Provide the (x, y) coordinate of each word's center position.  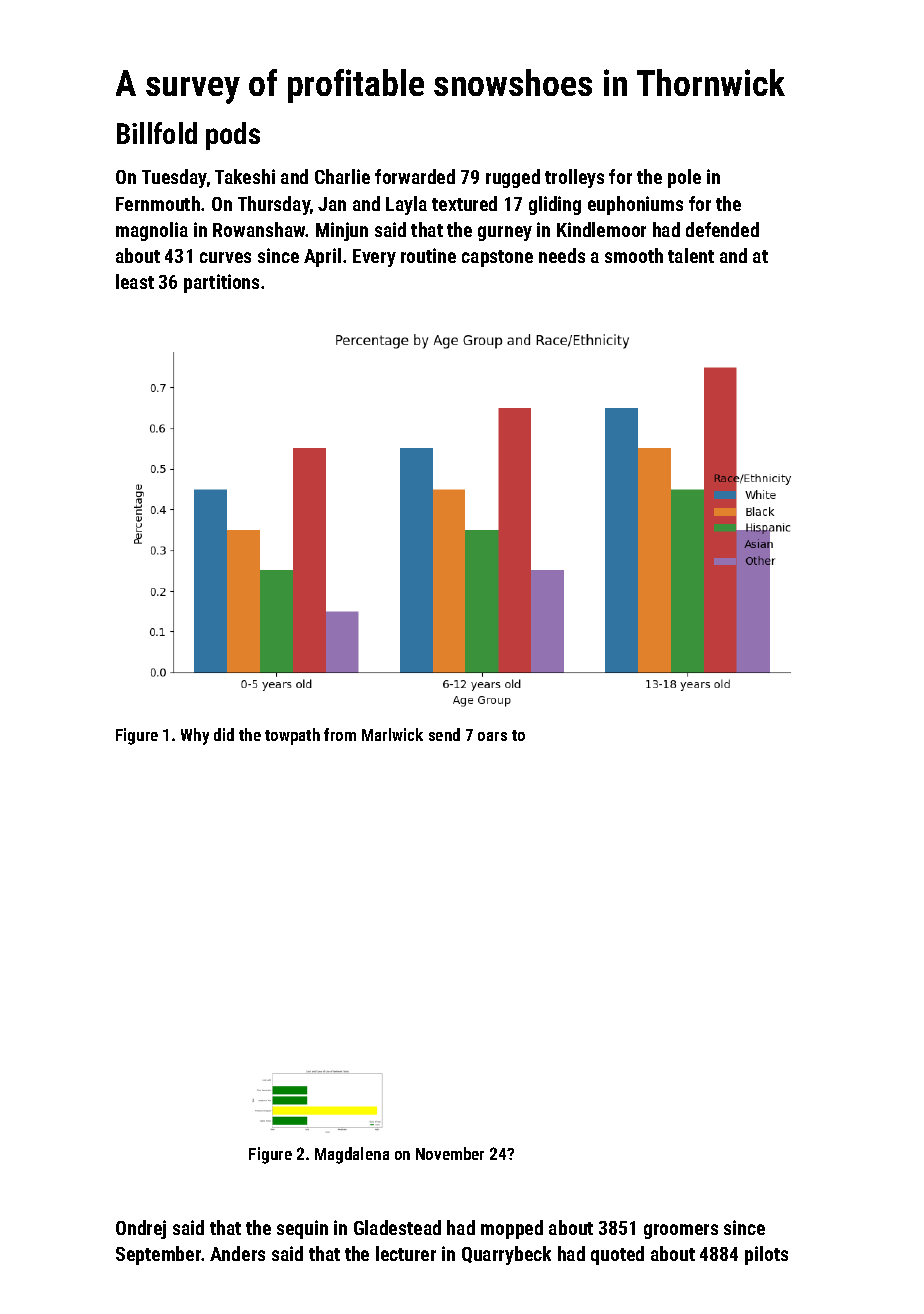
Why (195, 736)
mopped (512, 1229)
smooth (634, 255)
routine (428, 255)
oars (492, 736)
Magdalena (352, 1155)
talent (691, 255)
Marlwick (392, 734)
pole (684, 178)
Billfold (157, 133)
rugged (513, 178)
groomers (681, 1231)
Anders (237, 1253)
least (135, 281)
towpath (292, 736)
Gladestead (397, 1227)
